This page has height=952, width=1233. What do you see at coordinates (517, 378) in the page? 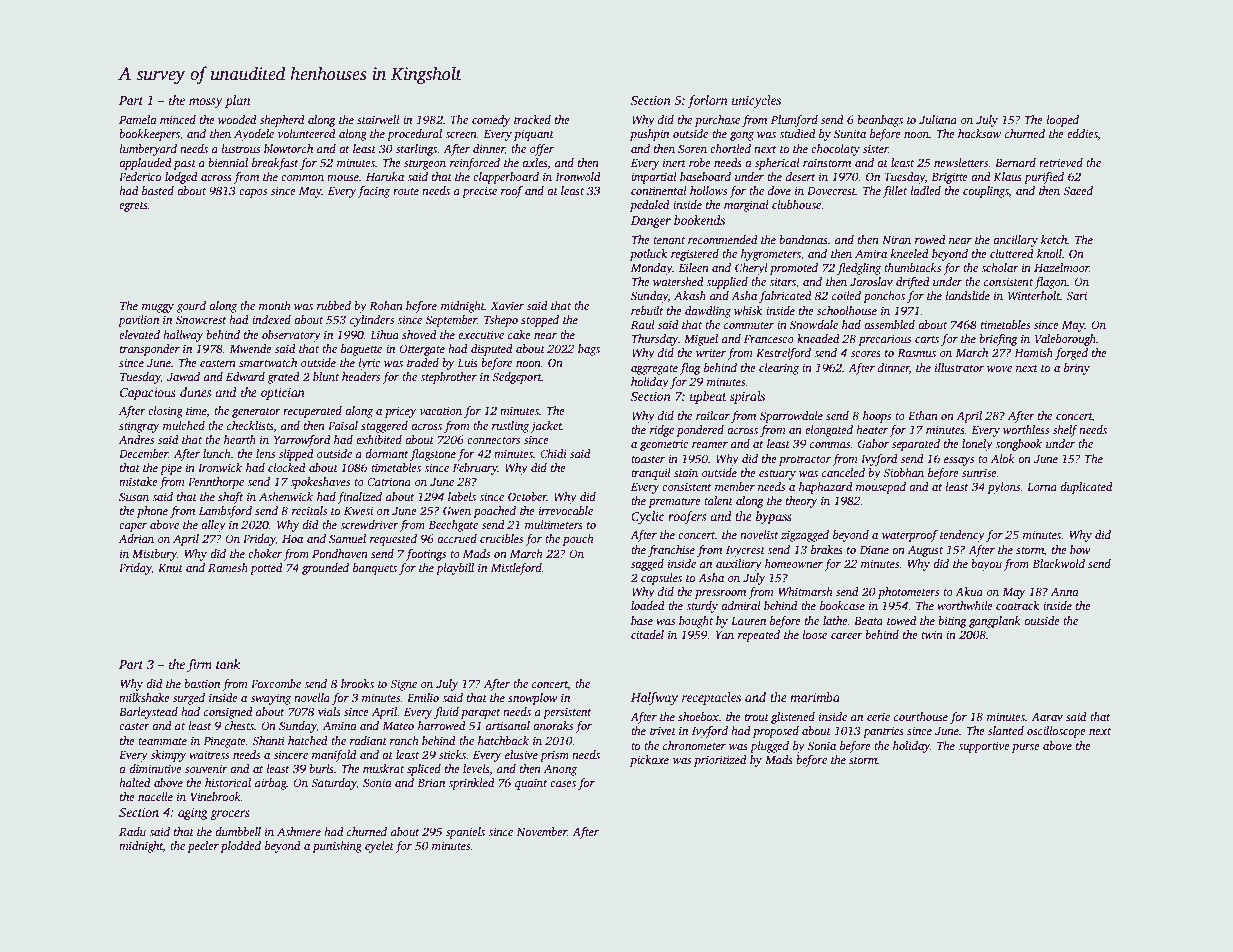
I see `Sedgeport` at bounding box center [517, 378].
